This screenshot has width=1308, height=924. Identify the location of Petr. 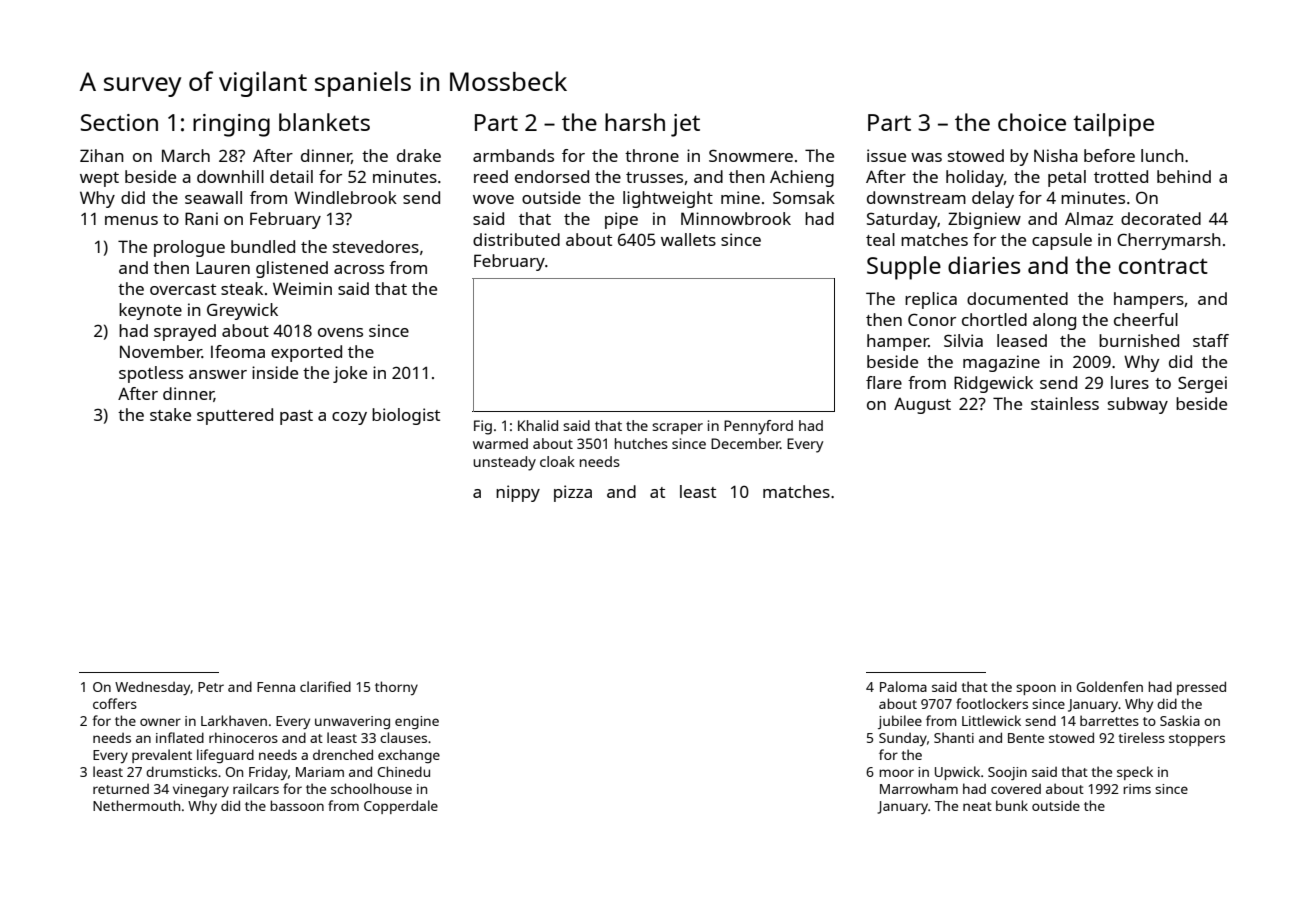
(211, 687).
